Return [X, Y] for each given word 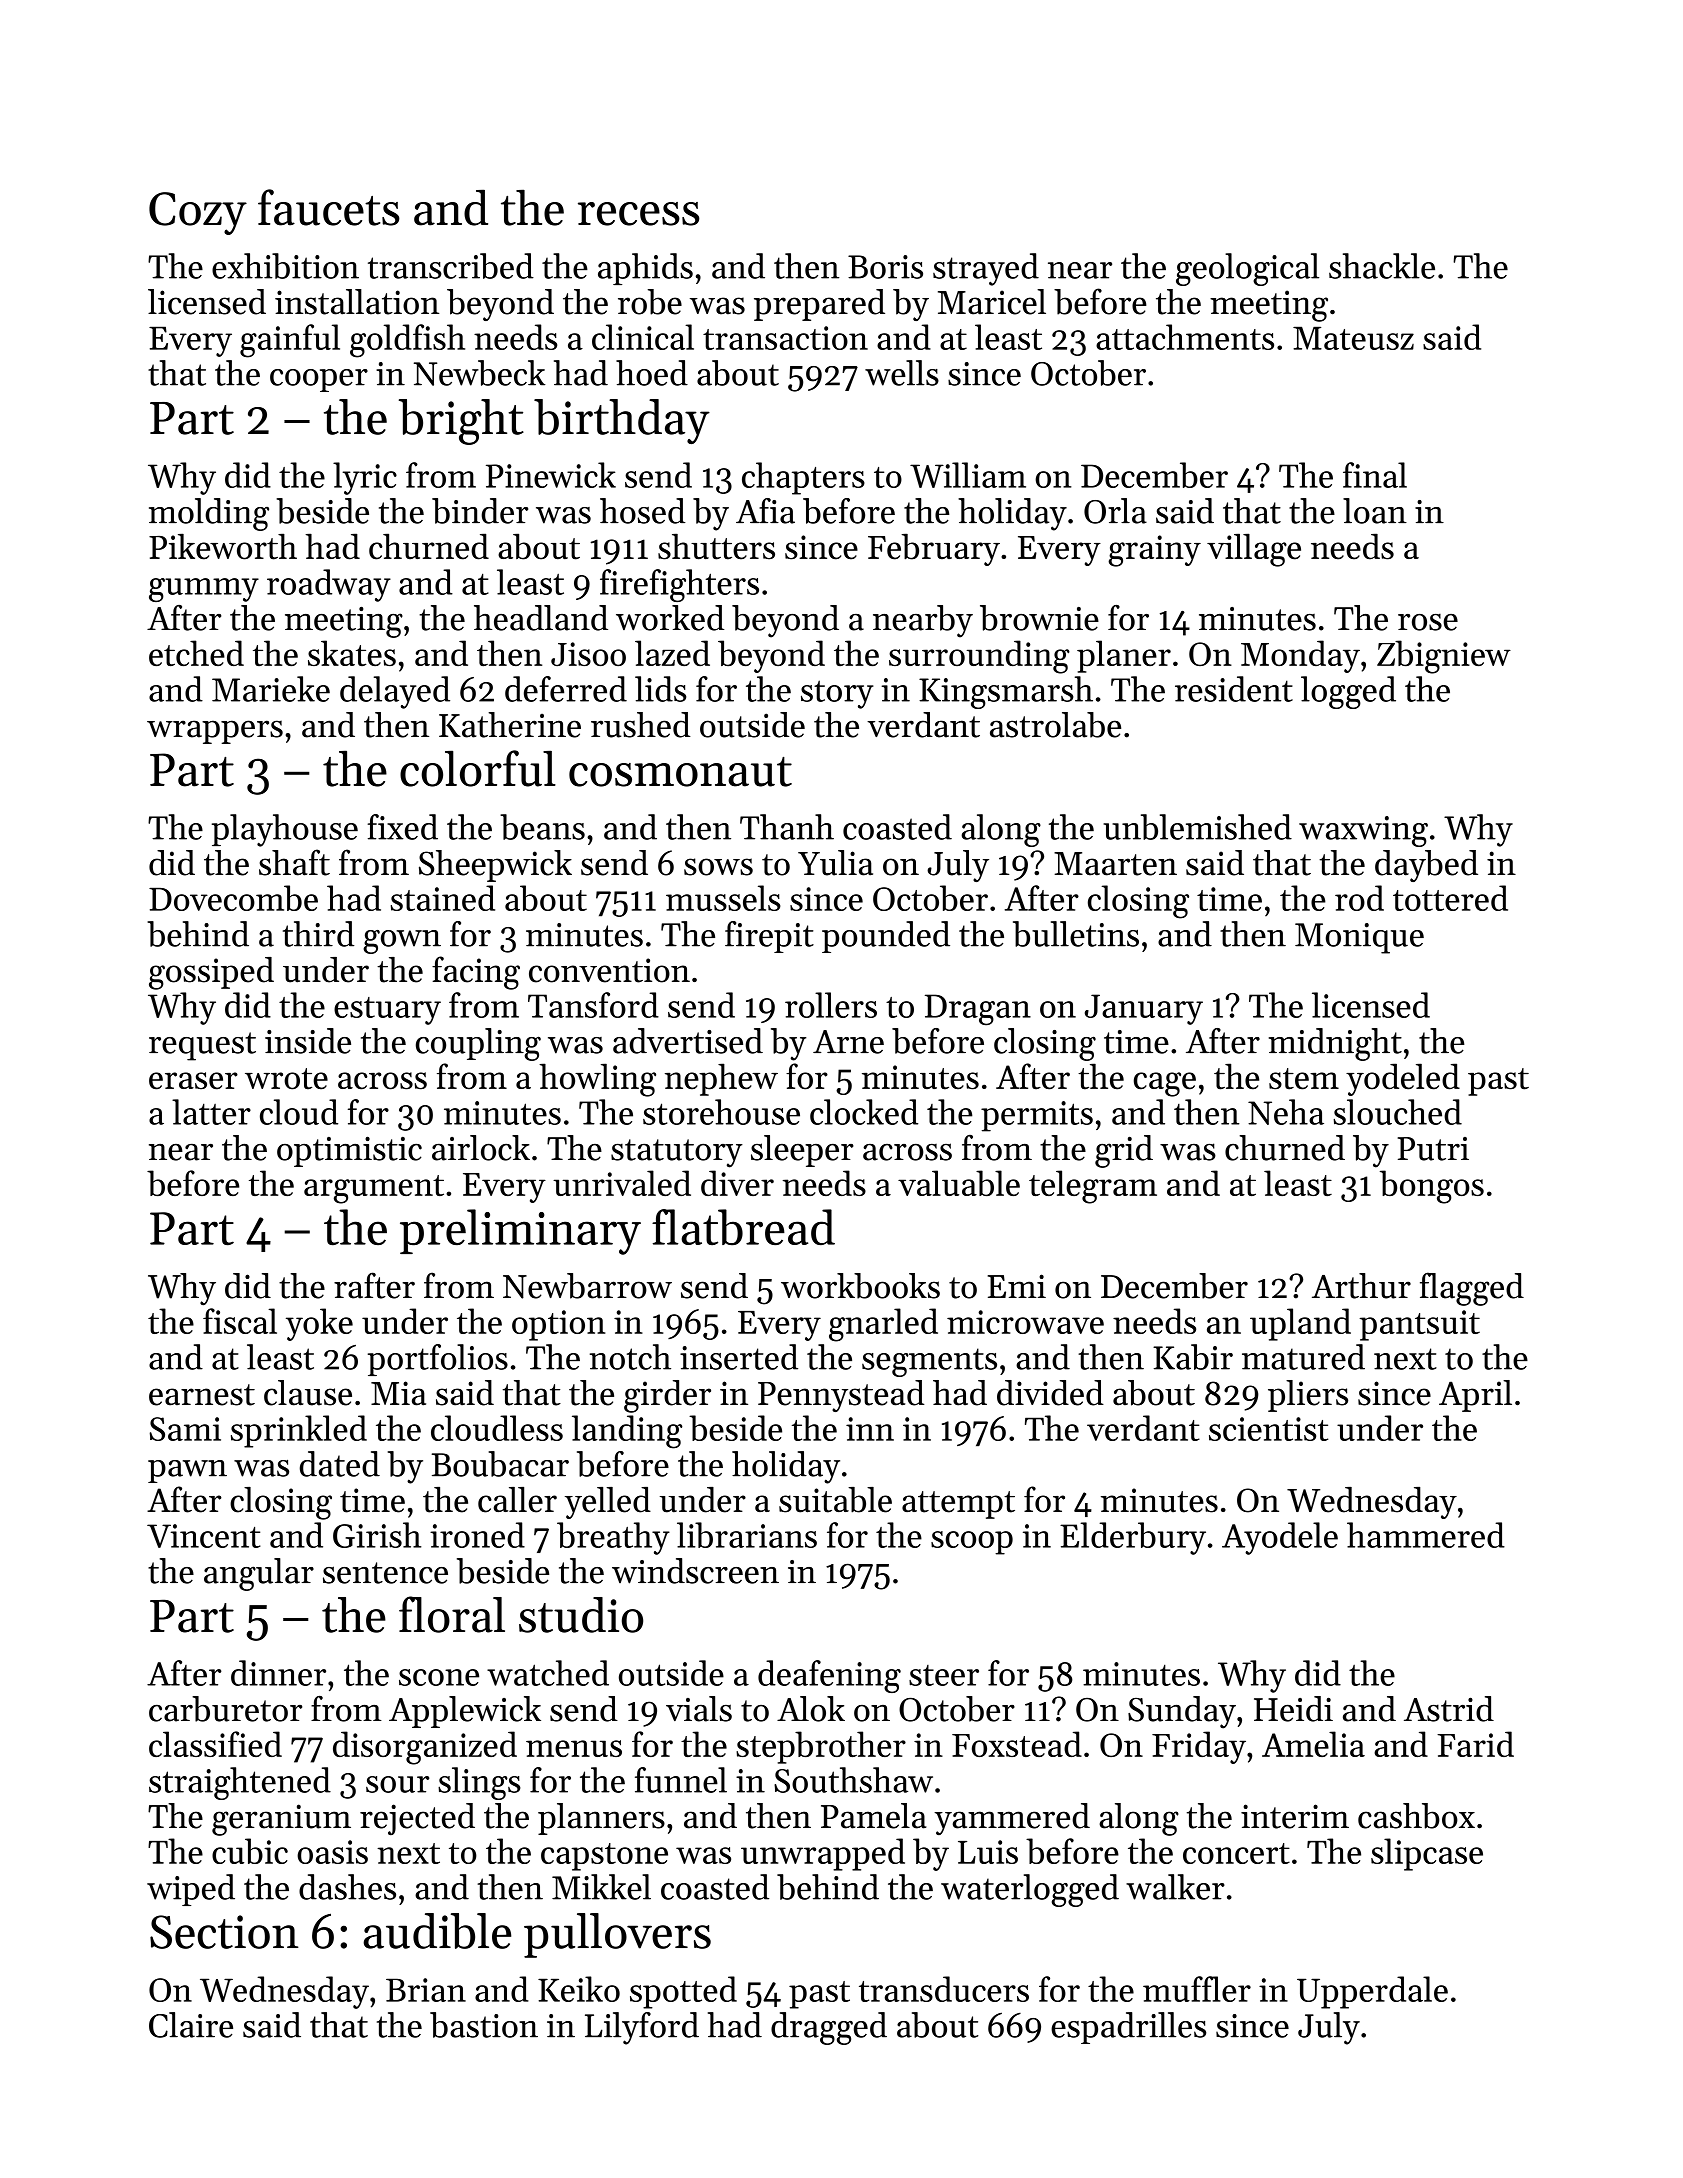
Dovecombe [233, 898]
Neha [1286, 1112]
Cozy [198, 213]
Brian [426, 1990]
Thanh [787, 827]
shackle [1382, 266]
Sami [185, 1429]
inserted [739, 1357]
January [1144, 1009]
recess [638, 214]
